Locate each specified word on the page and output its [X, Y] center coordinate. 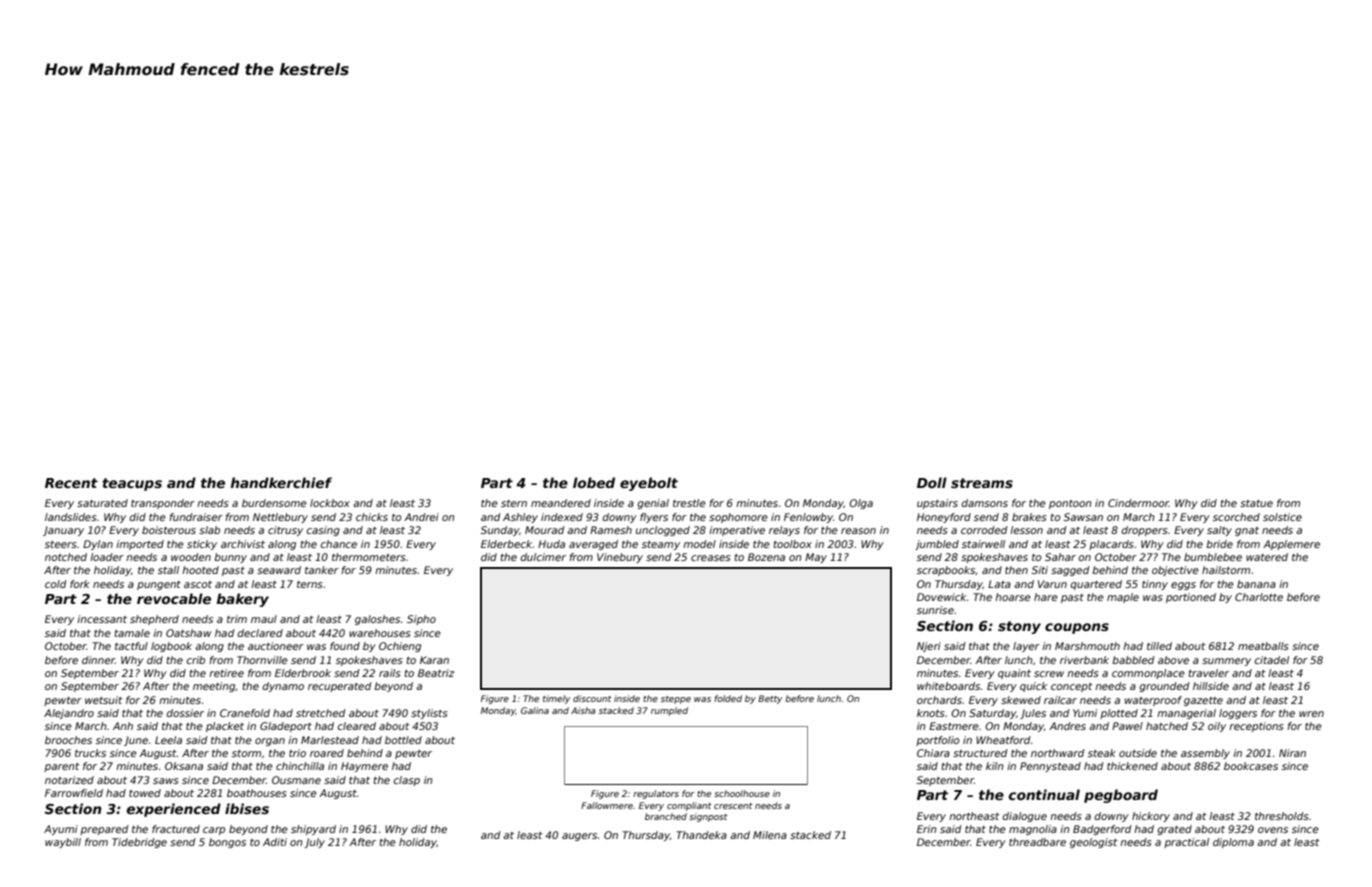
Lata [999, 584]
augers [579, 837]
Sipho [421, 620]
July [315, 843]
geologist [1094, 843]
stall [168, 570]
